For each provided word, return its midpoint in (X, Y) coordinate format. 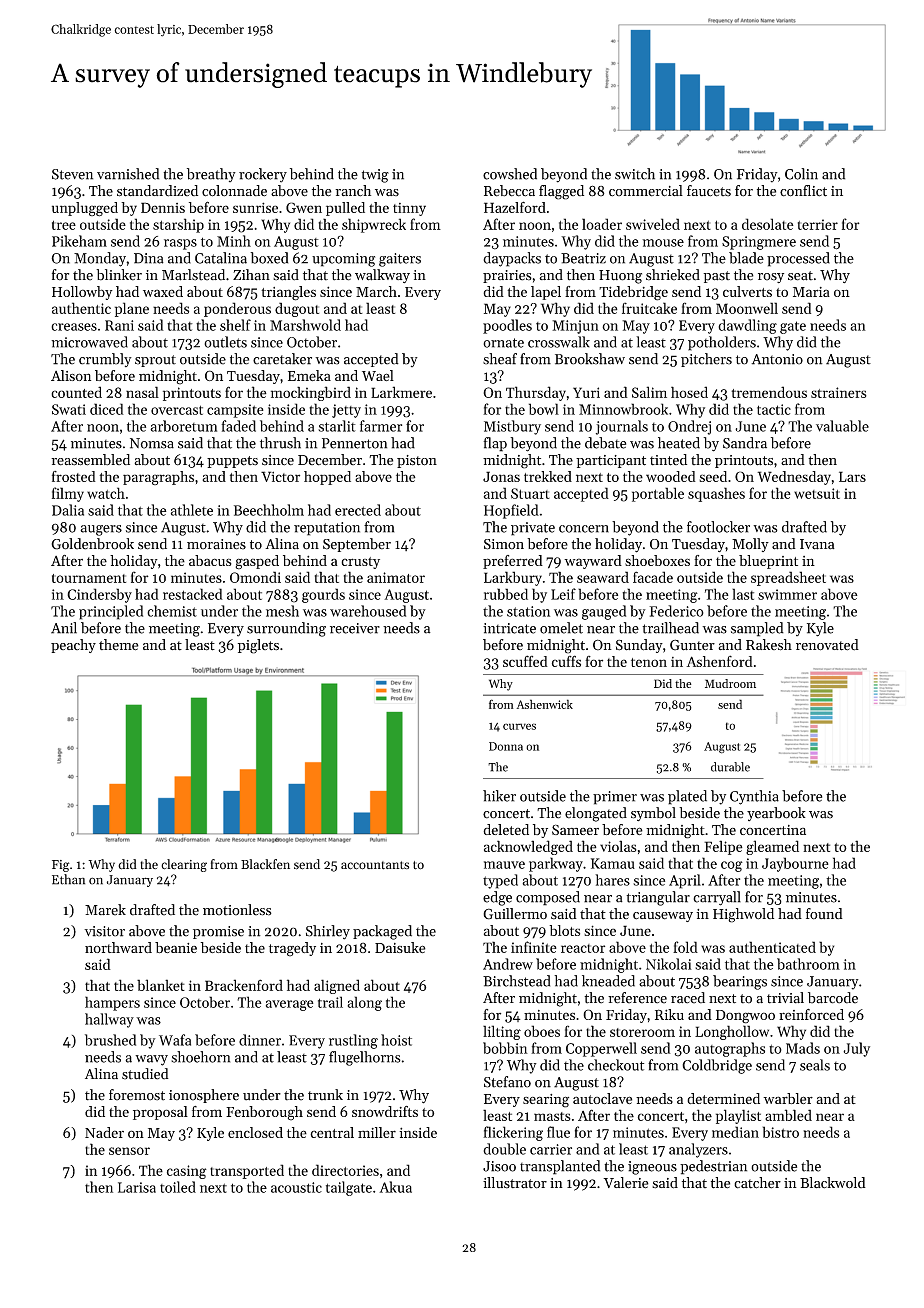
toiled (178, 1187)
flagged (561, 192)
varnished (128, 174)
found (824, 914)
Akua (395, 1187)
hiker (499, 796)
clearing (184, 865)
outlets (225, 342)
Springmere (759, 243)
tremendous (769, 392)
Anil (64, 628)
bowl (544, 409)
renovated (827, 645)
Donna (506, 746)
